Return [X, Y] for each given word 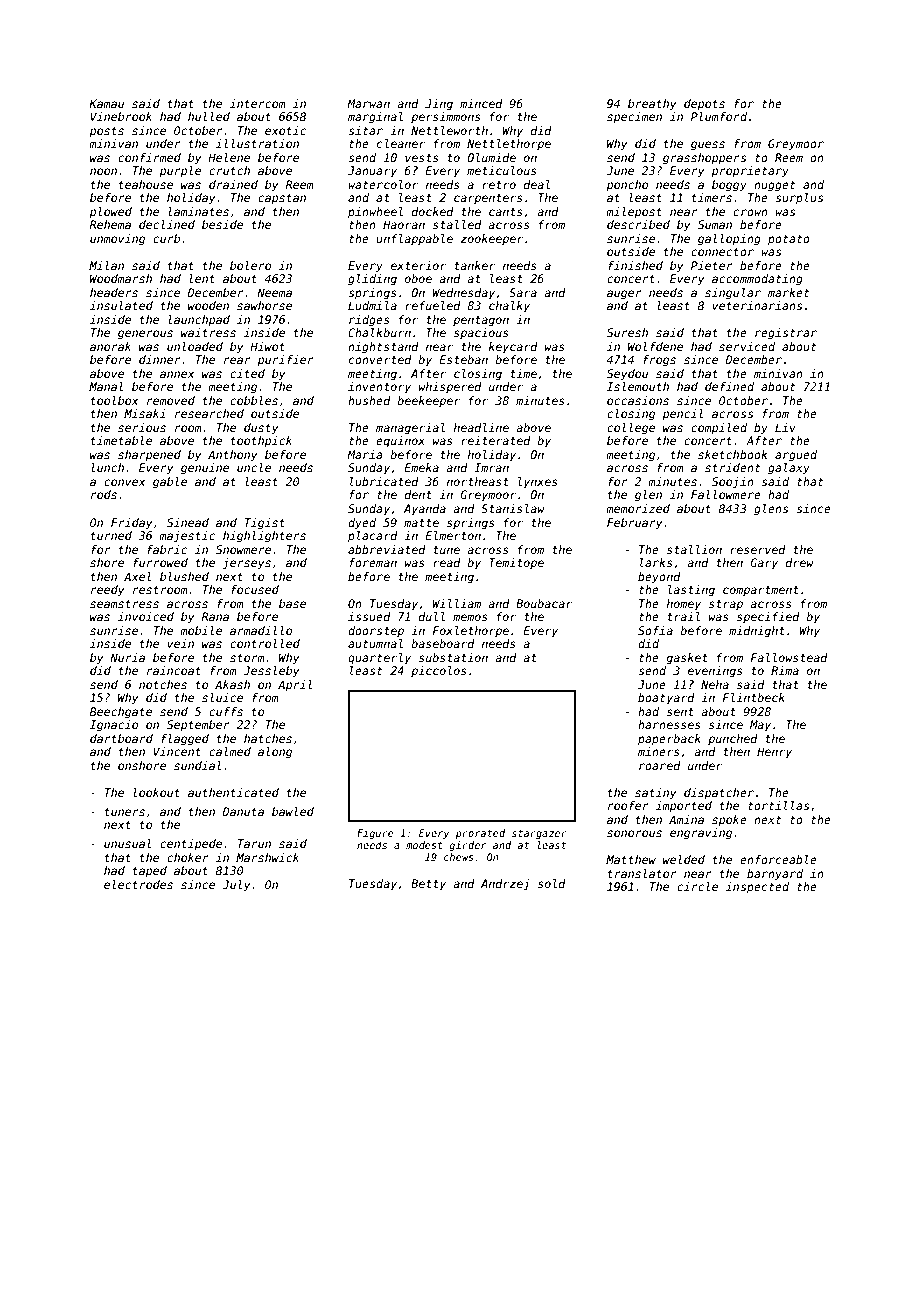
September [198, 726]
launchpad [199, 321]
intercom [258, 103]
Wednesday [463, 294]
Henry [774, 753]
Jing [439, 105]
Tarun [254, 843]
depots [704, 105]
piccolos [439, 672]
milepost [634, 213]
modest [424, 845]
